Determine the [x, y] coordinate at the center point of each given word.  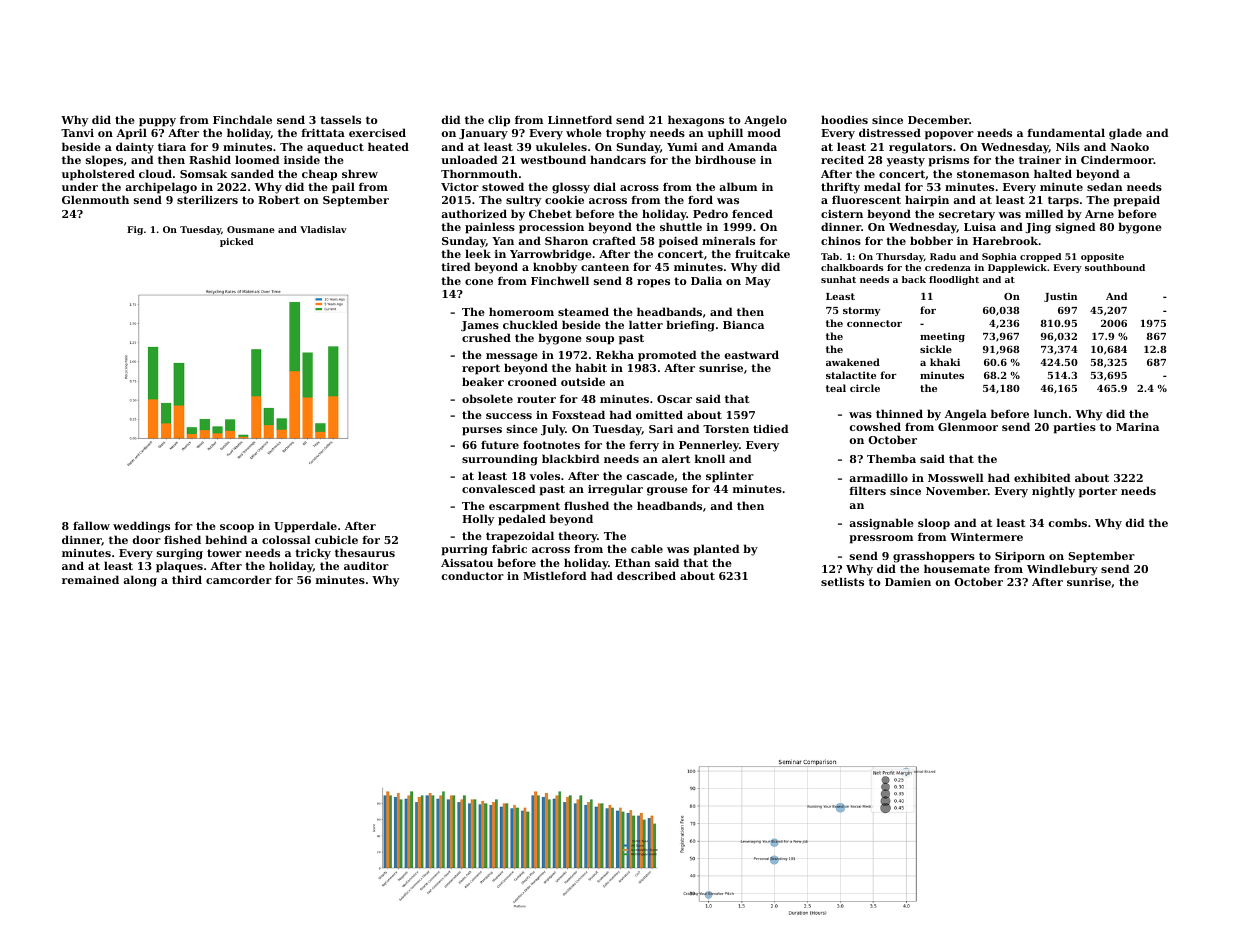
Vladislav [323, 229]
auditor [366, 565]
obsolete [487, 398]
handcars [618, 159]
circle [865, 388]
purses [482, 431]
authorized [474, 213]
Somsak [203, 173]
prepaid [1136, 201]
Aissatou [467, 563]
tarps [1063, 201]
